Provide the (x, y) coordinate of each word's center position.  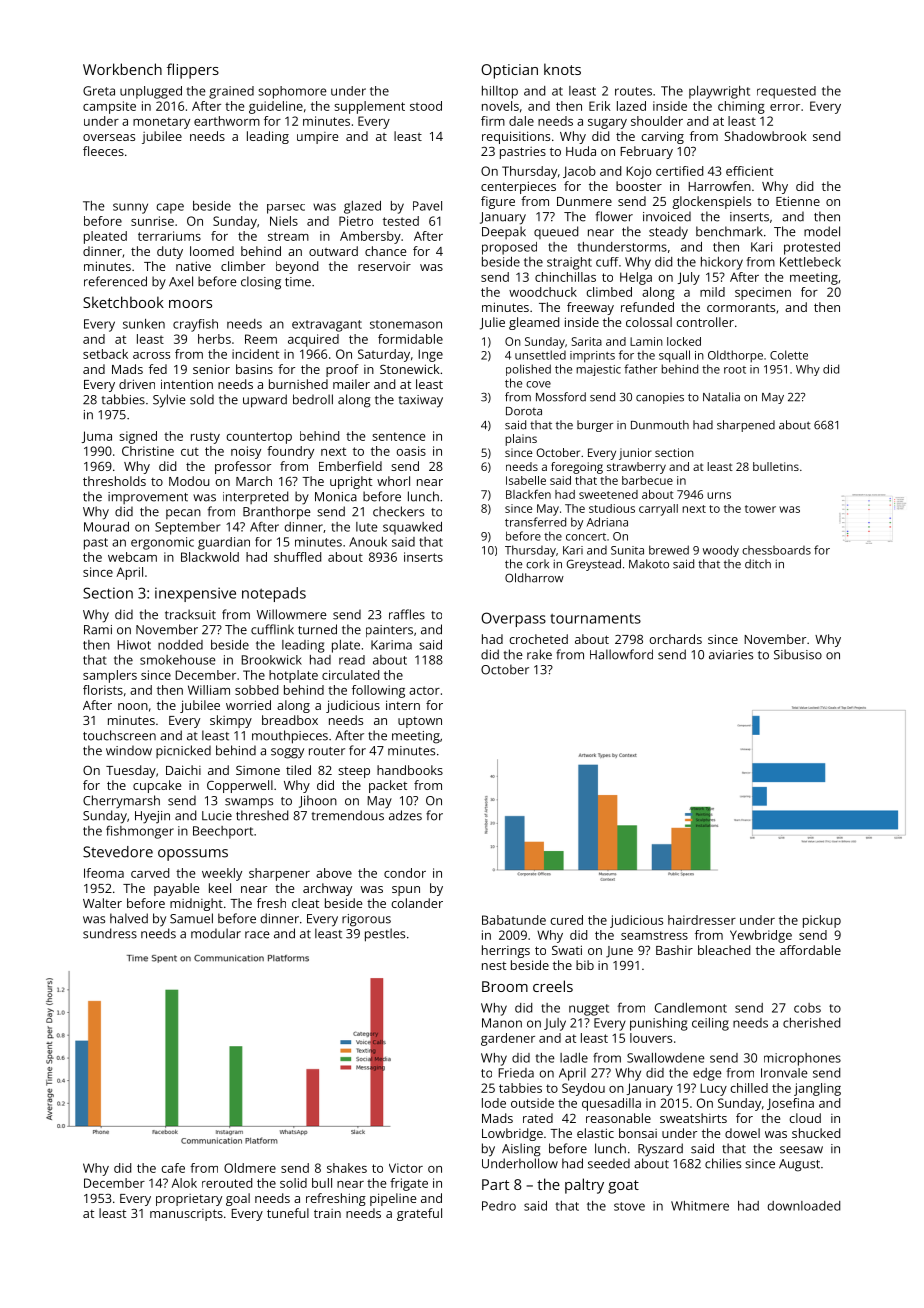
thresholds (114, 481)
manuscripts (186, 1215)
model (822, 231)
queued (556, 232)
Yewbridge (761, 936)
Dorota (524, 411)
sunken (144, 324)
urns (719, 495)
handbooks (410, 770)
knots (562, 69)
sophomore (292, 92)
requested (786, 92)
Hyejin (152, 817)
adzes (405, 815)
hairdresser (702, 920)
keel (220, 888)
